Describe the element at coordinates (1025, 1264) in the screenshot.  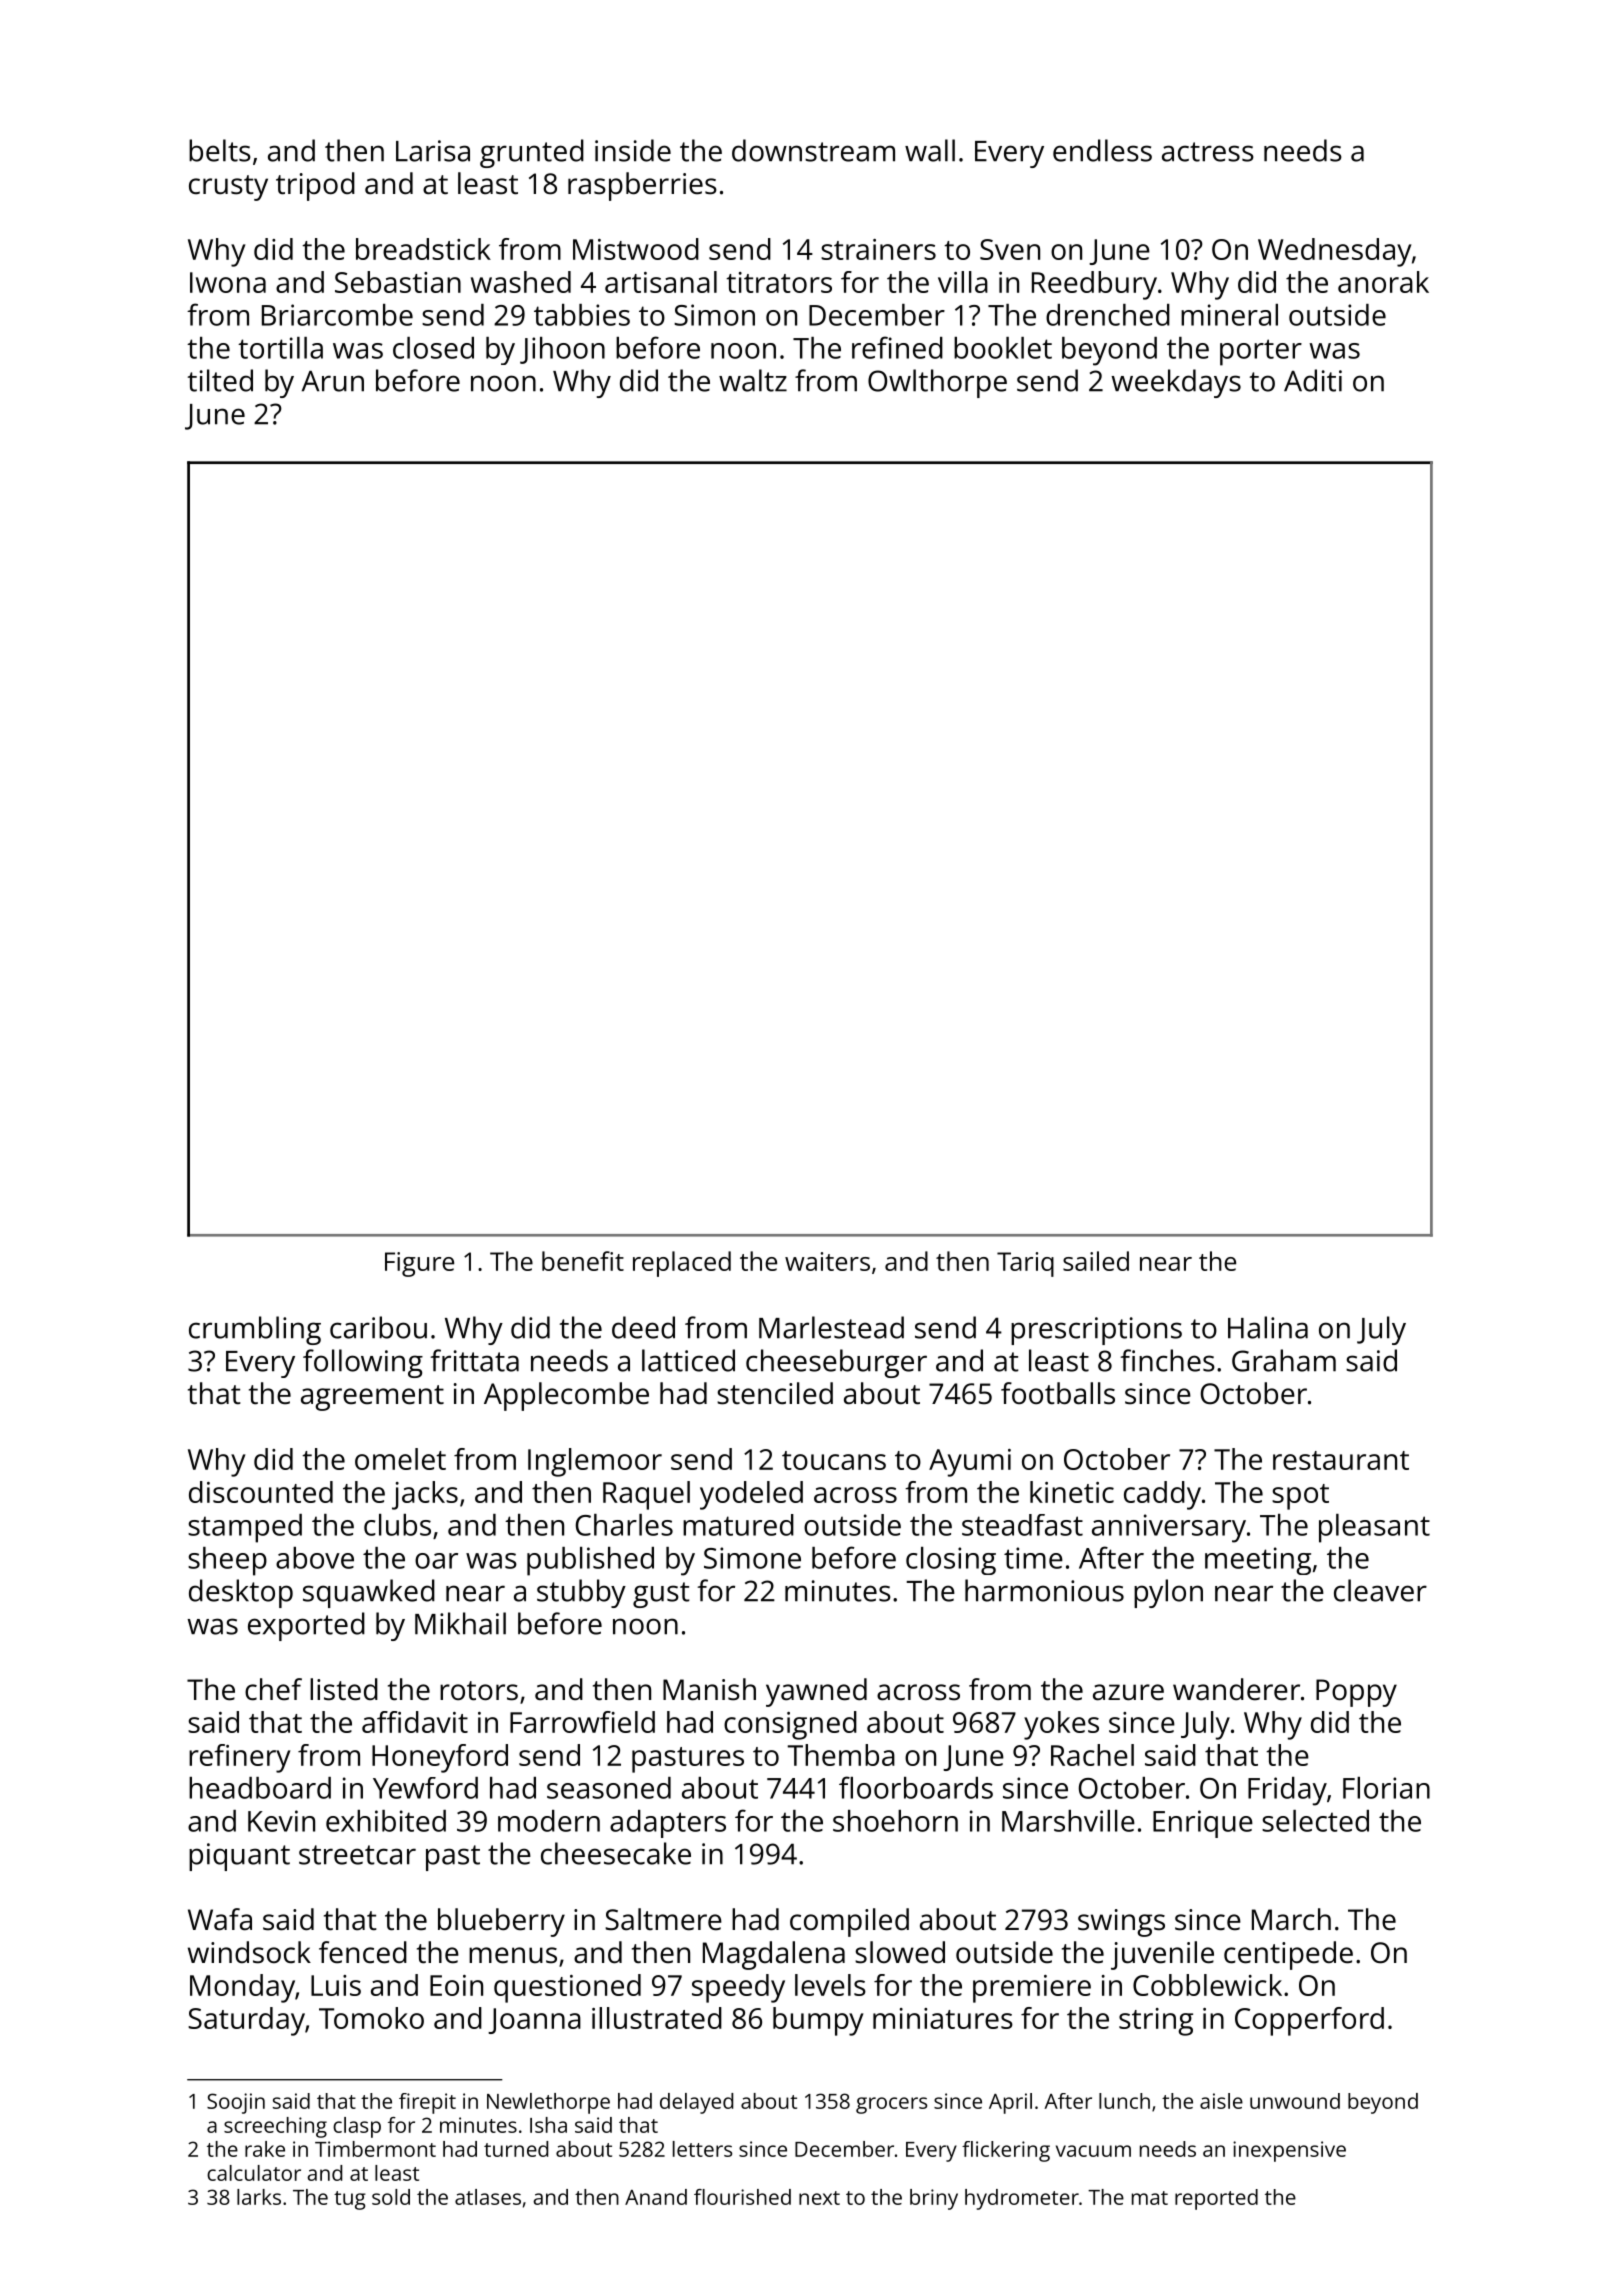
I see `Tariq` at that location.
